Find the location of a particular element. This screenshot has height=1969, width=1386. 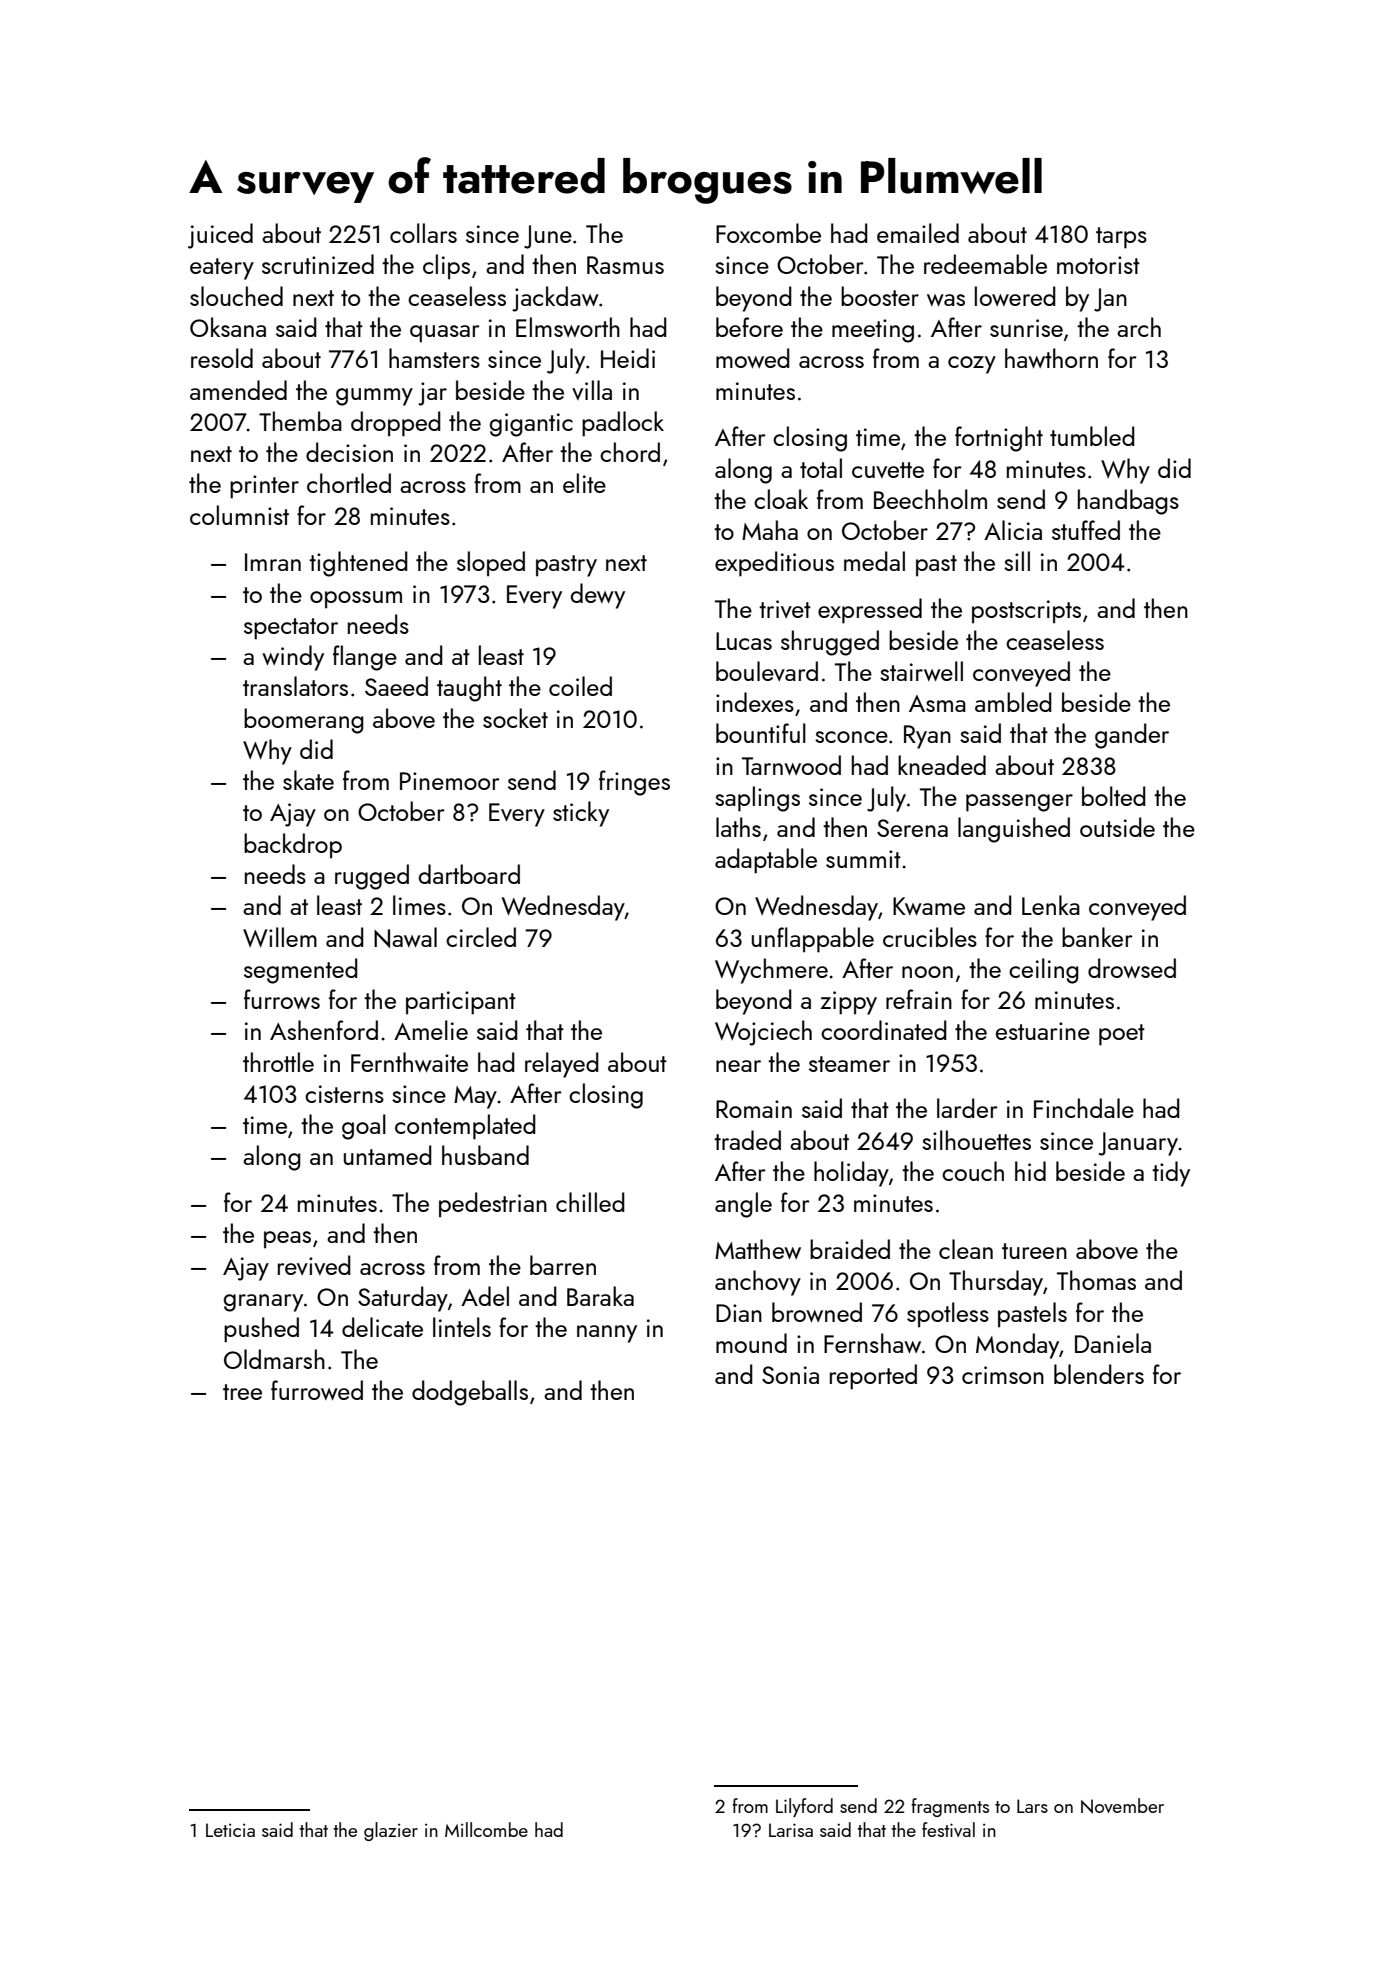

scrutinized is located at coordinates (318, 264).
